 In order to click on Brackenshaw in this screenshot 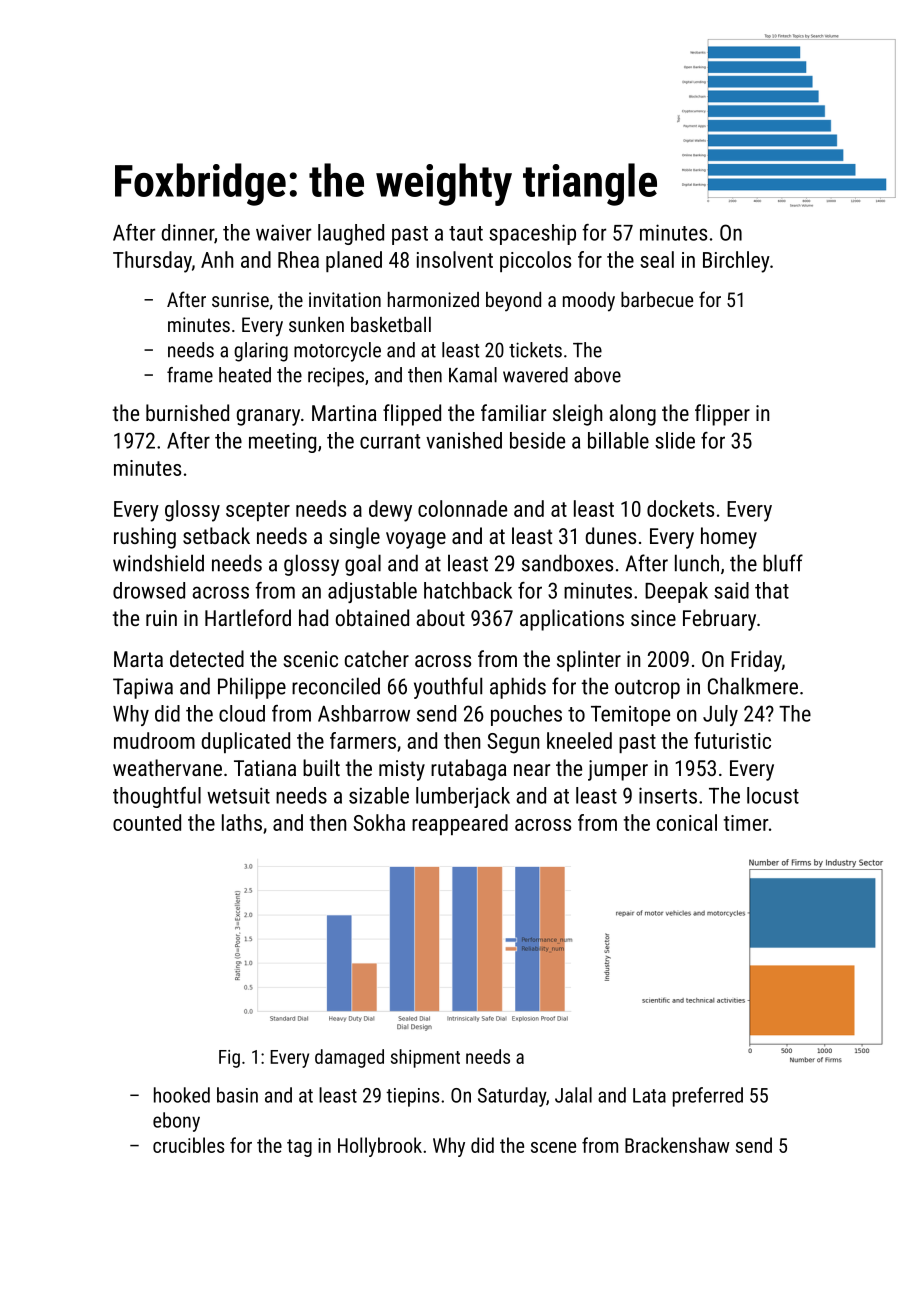, I will do `click(677, 1145)`.
